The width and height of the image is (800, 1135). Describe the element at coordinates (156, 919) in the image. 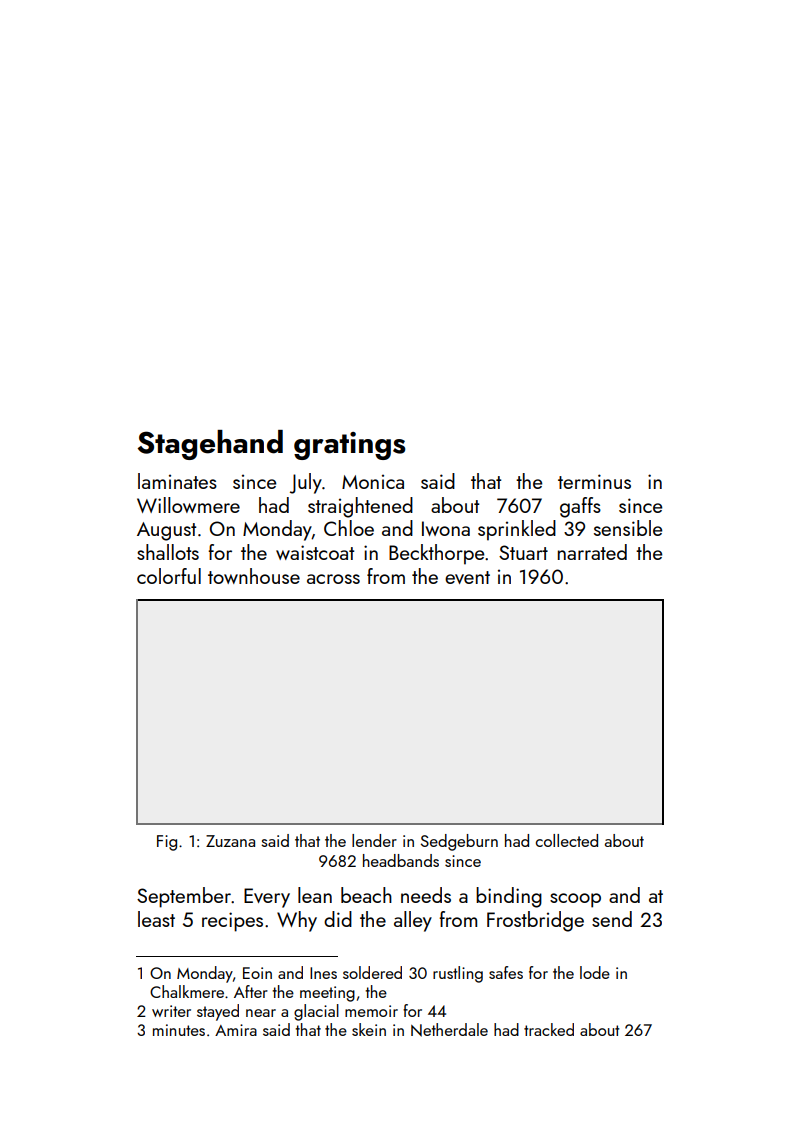

I see `least` at that location.
